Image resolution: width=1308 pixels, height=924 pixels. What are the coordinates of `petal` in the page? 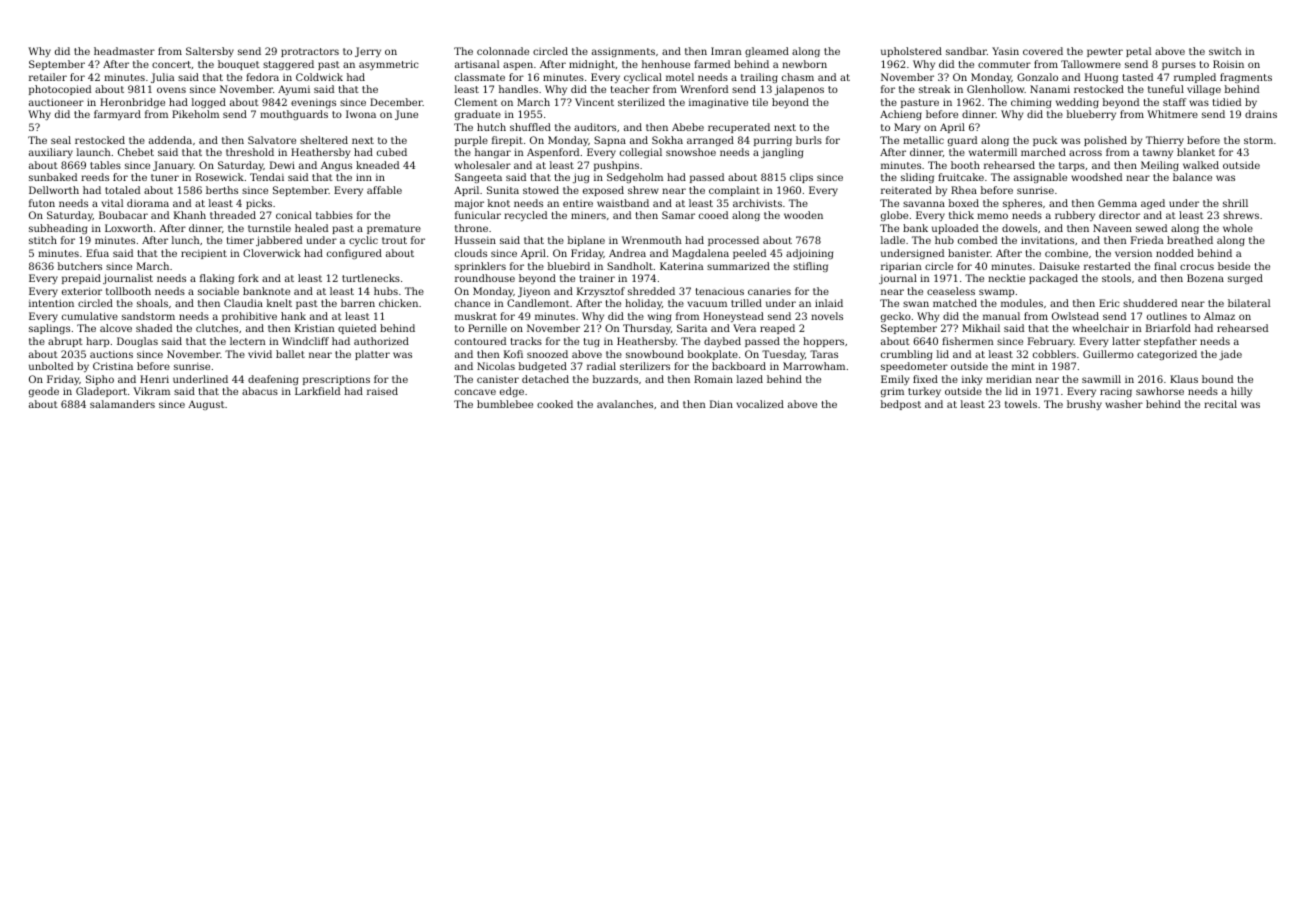 It's located at (1138, 52).
